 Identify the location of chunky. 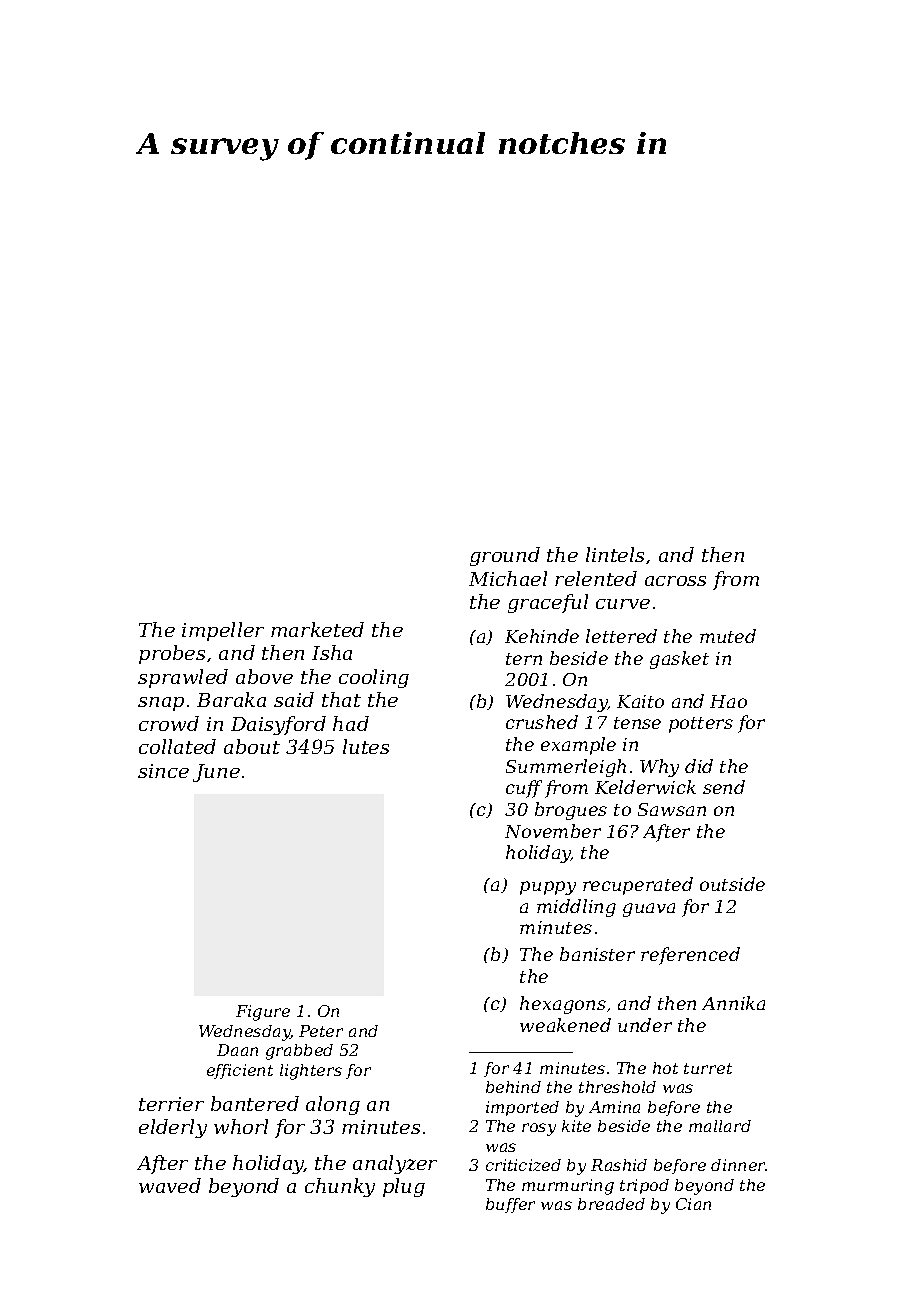
(340, 1187).
